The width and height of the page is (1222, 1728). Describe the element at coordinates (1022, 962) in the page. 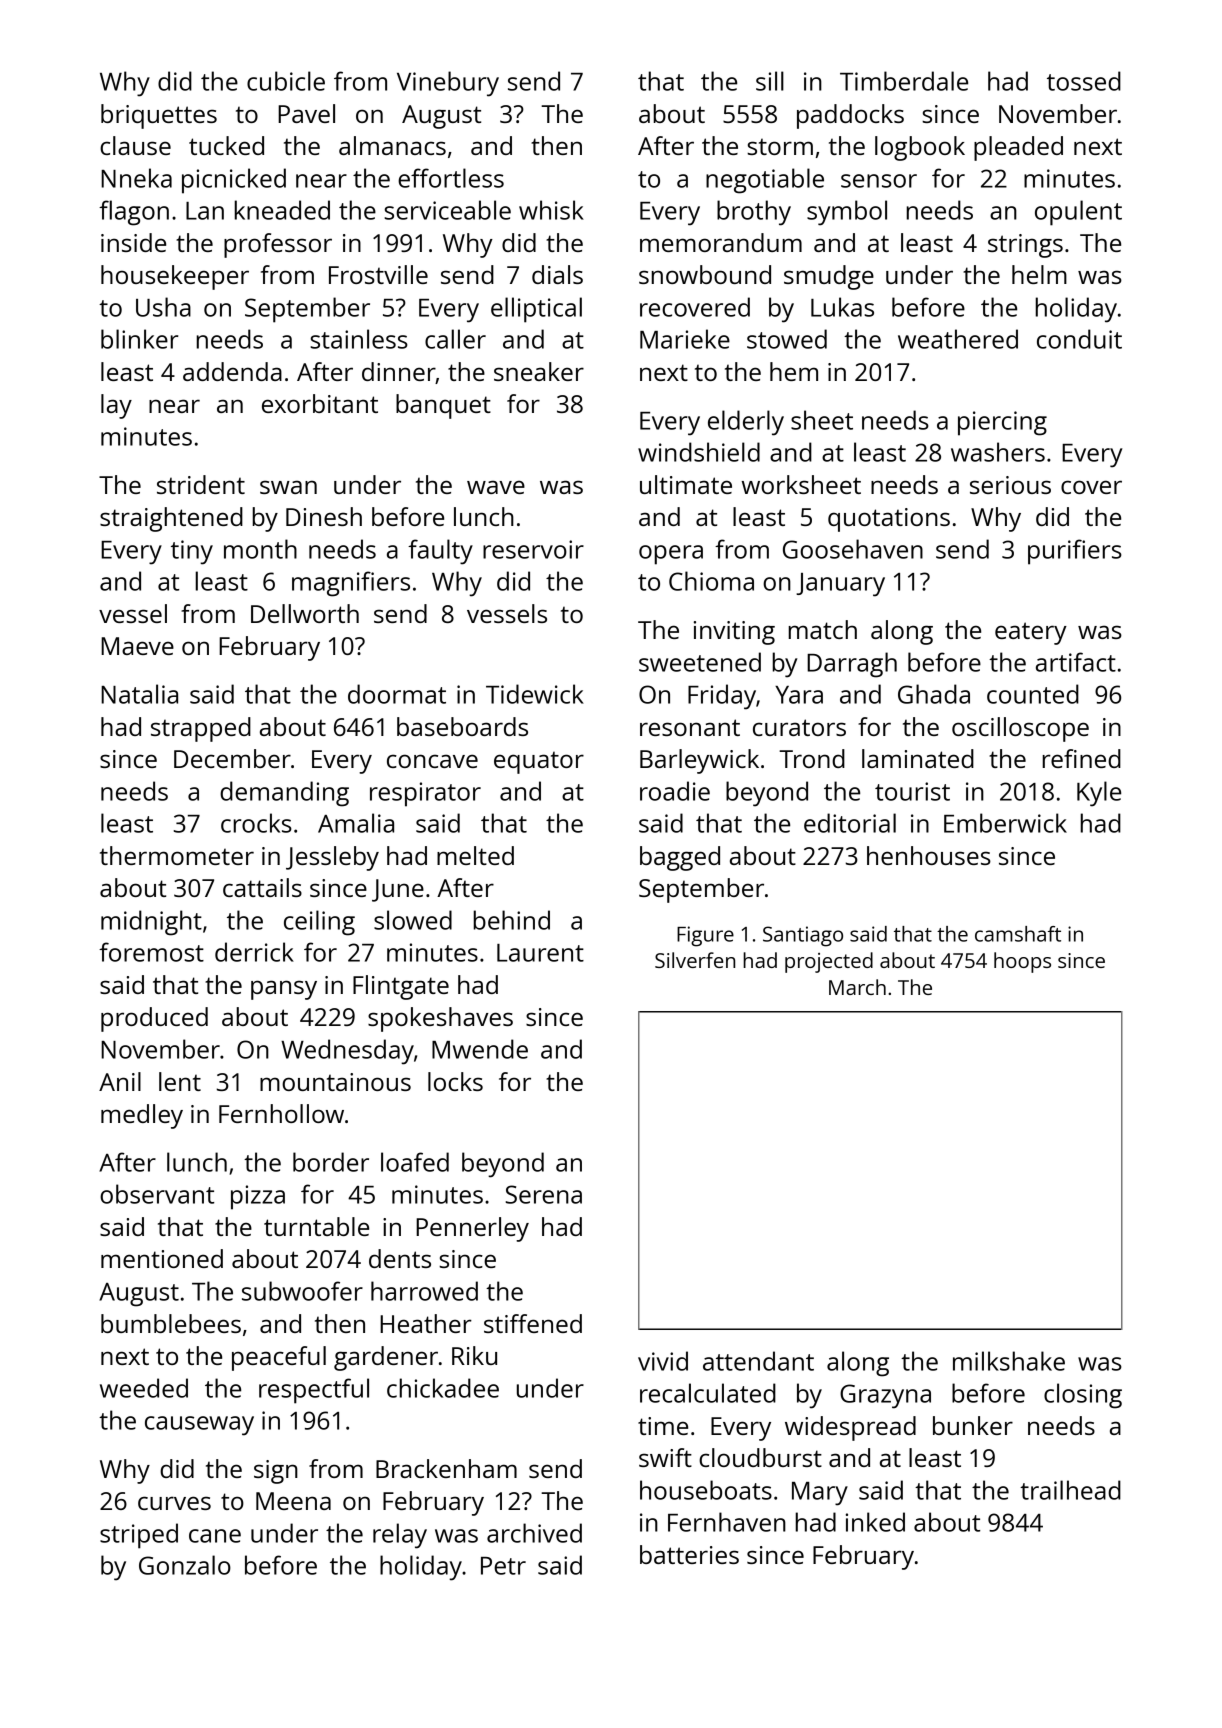

I see `hoops` at that location.
